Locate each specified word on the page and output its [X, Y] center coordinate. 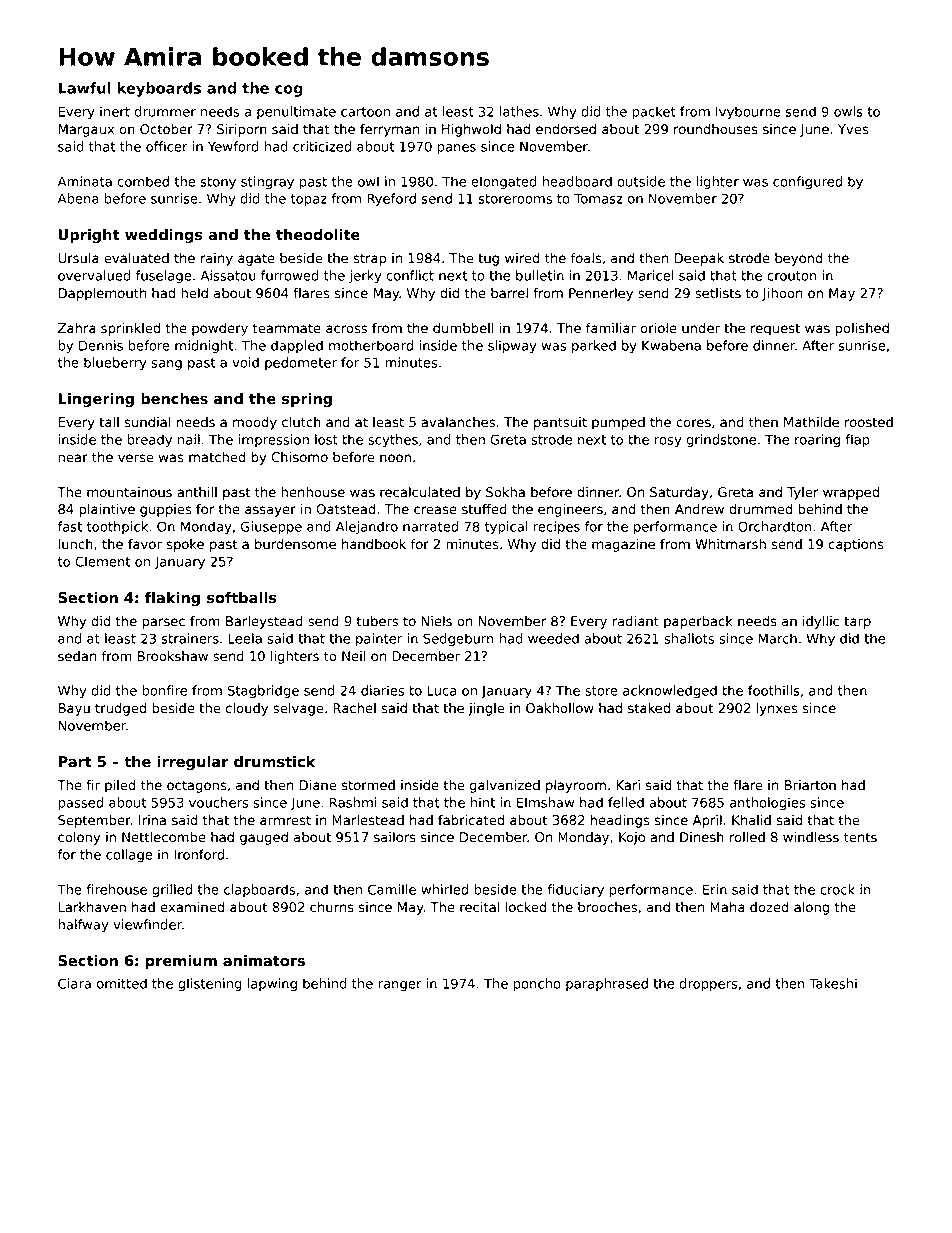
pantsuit [560, 423]
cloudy [247, 709]
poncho [537, 984]
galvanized [505, 786]
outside [641, 181]
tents [860, 837]
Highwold [471, 130]
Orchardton [775, 526]
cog [289, 91]
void [245, 362]
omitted [122, 983]
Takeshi [833, 983]
